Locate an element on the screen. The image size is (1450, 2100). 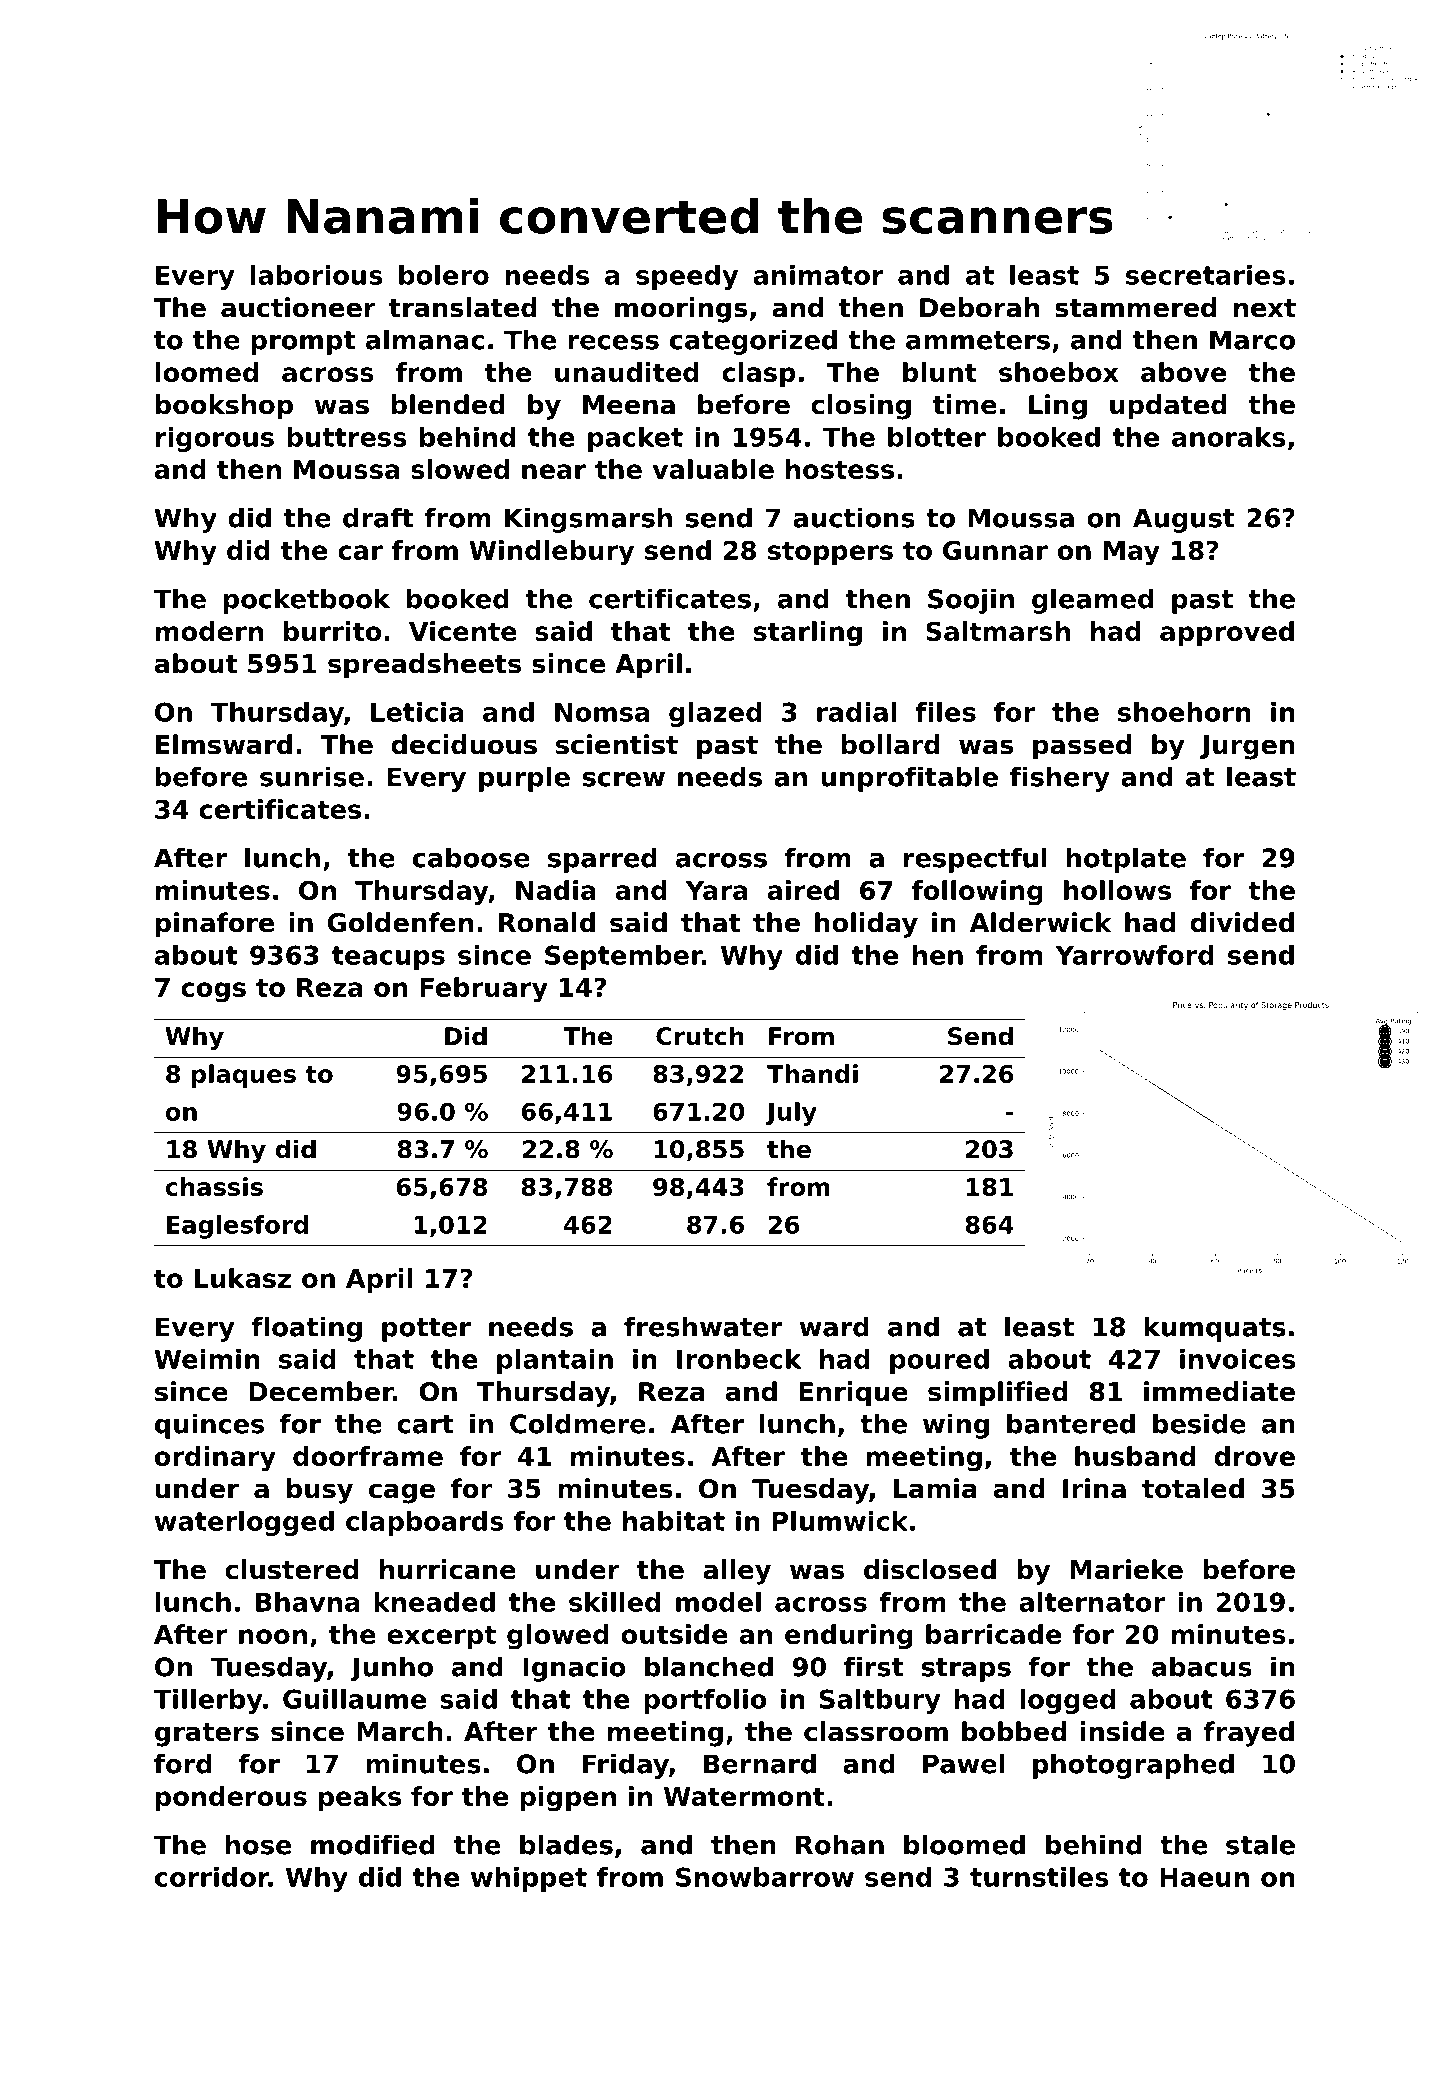
Coldmere is located at coordinates (578, 1423).
